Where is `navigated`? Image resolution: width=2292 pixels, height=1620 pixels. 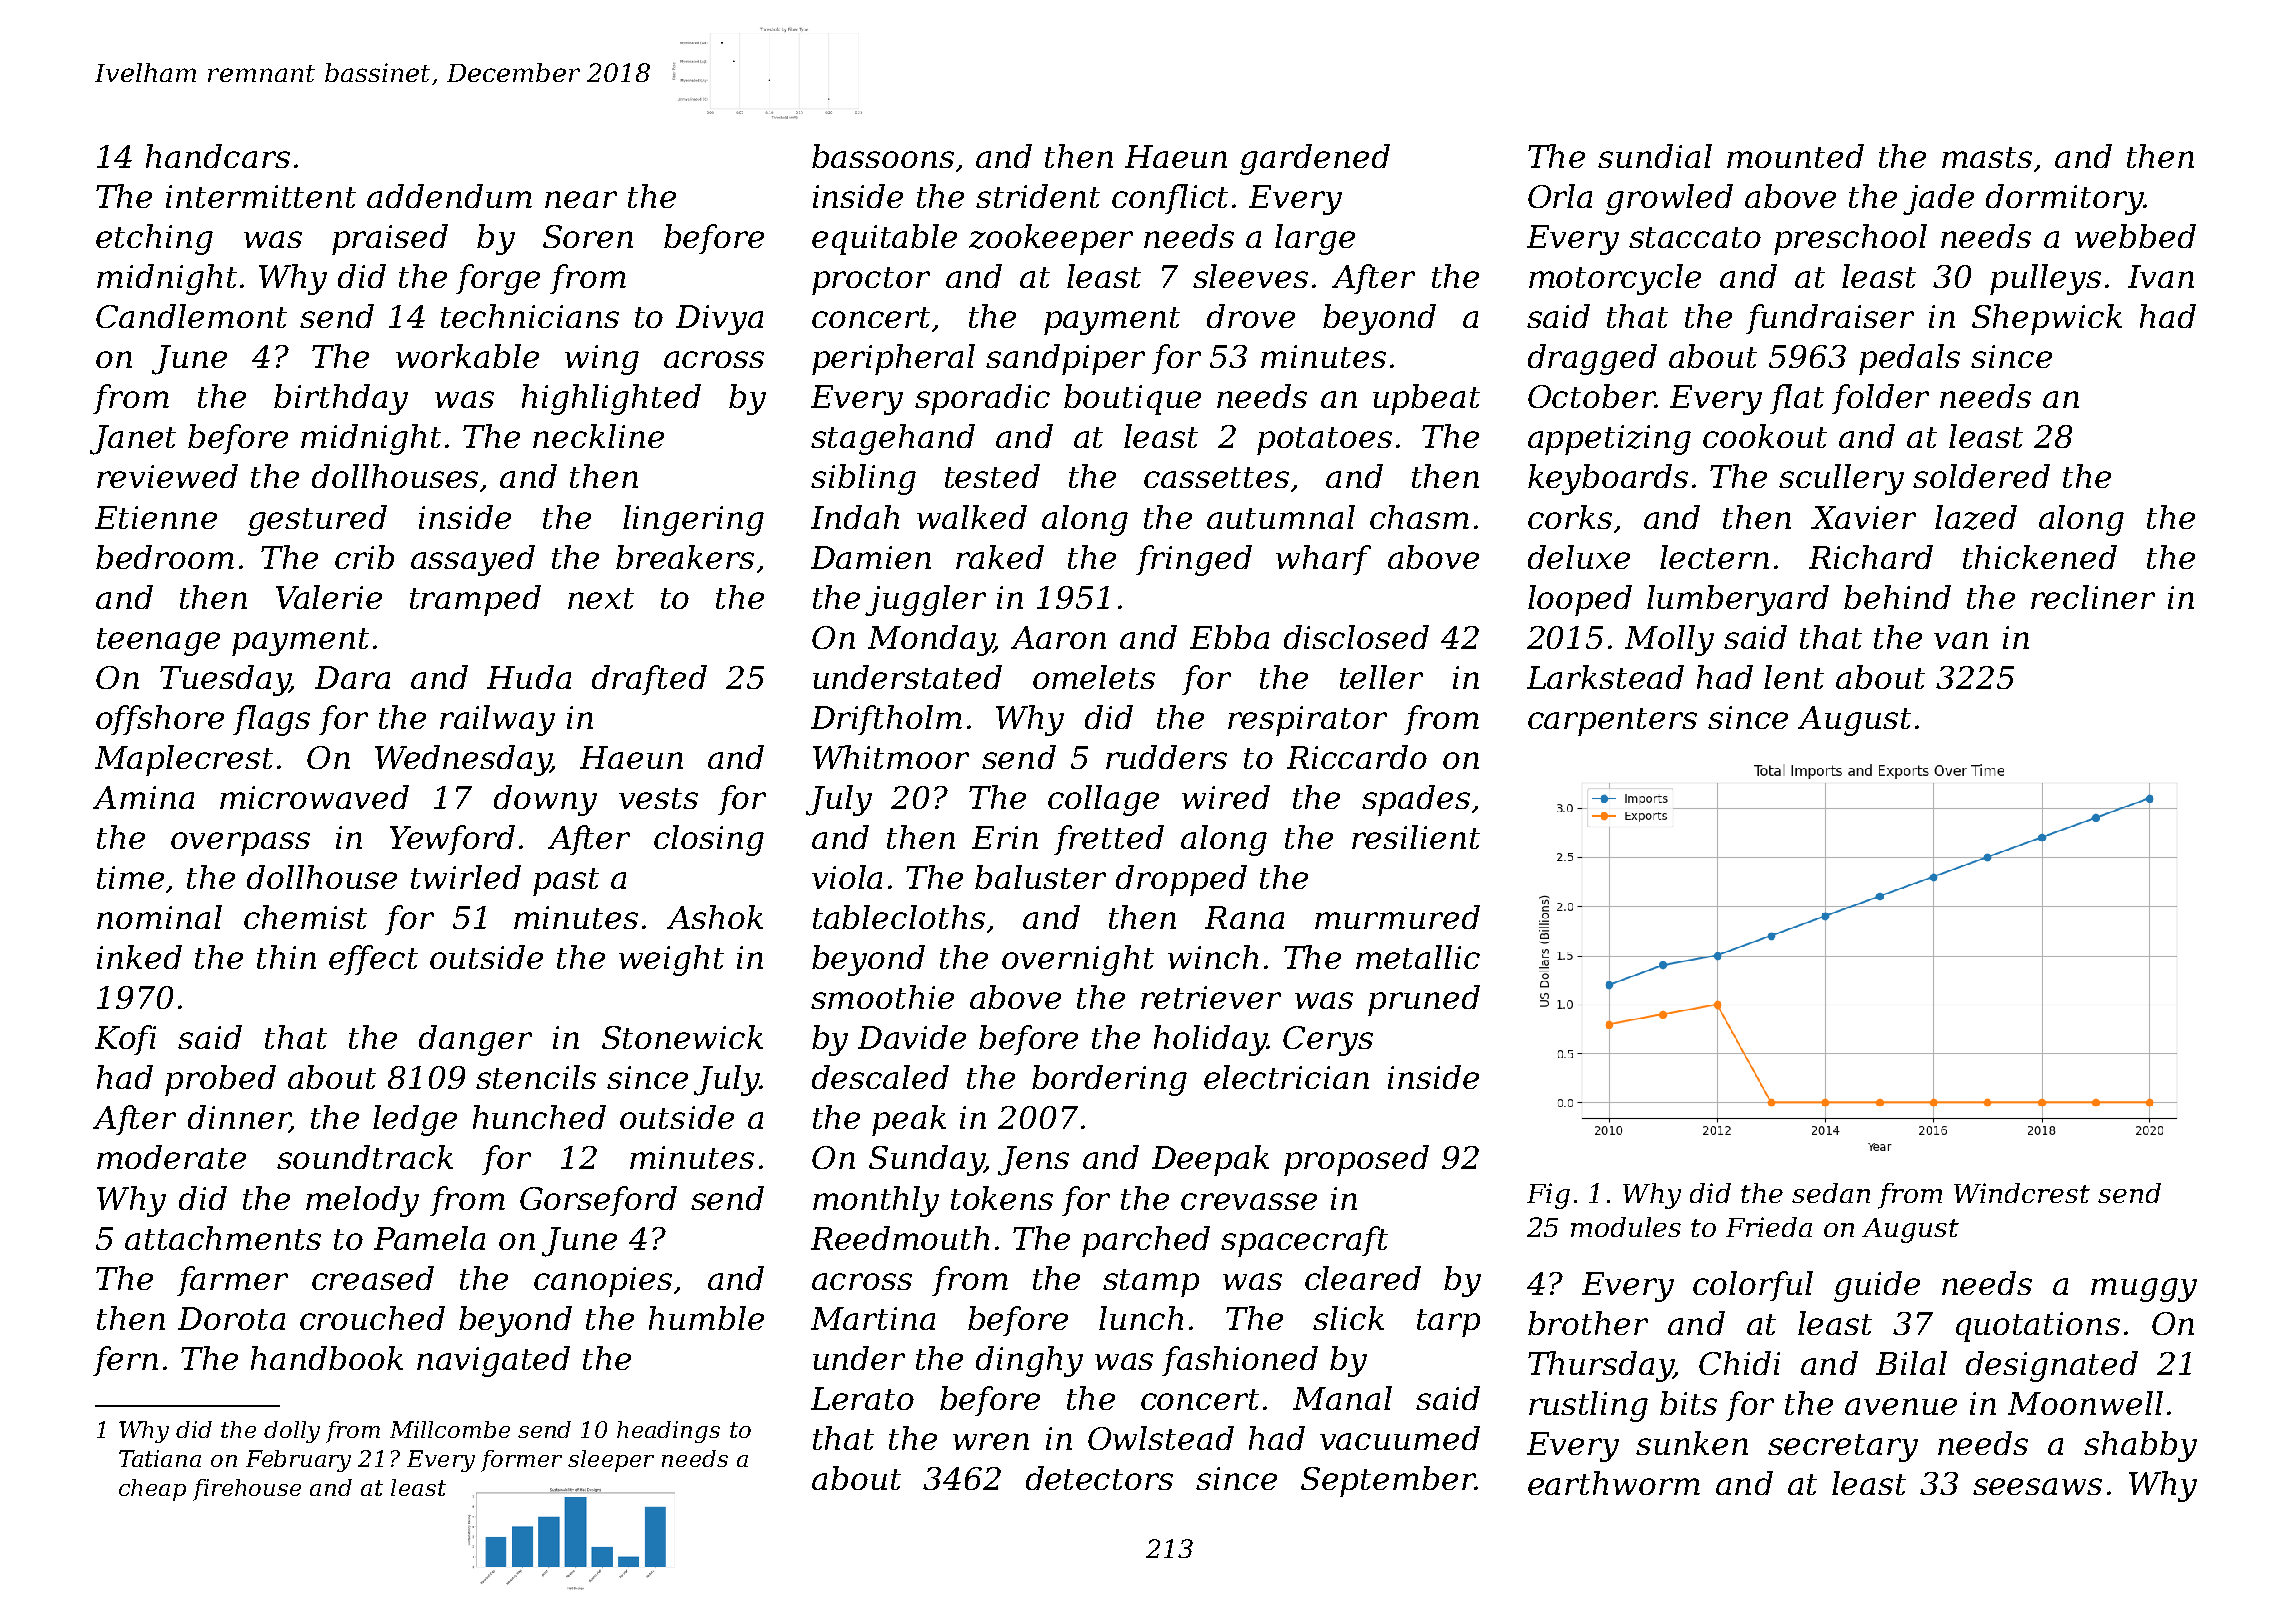
navigated is located at coordinates (493, 1361).
